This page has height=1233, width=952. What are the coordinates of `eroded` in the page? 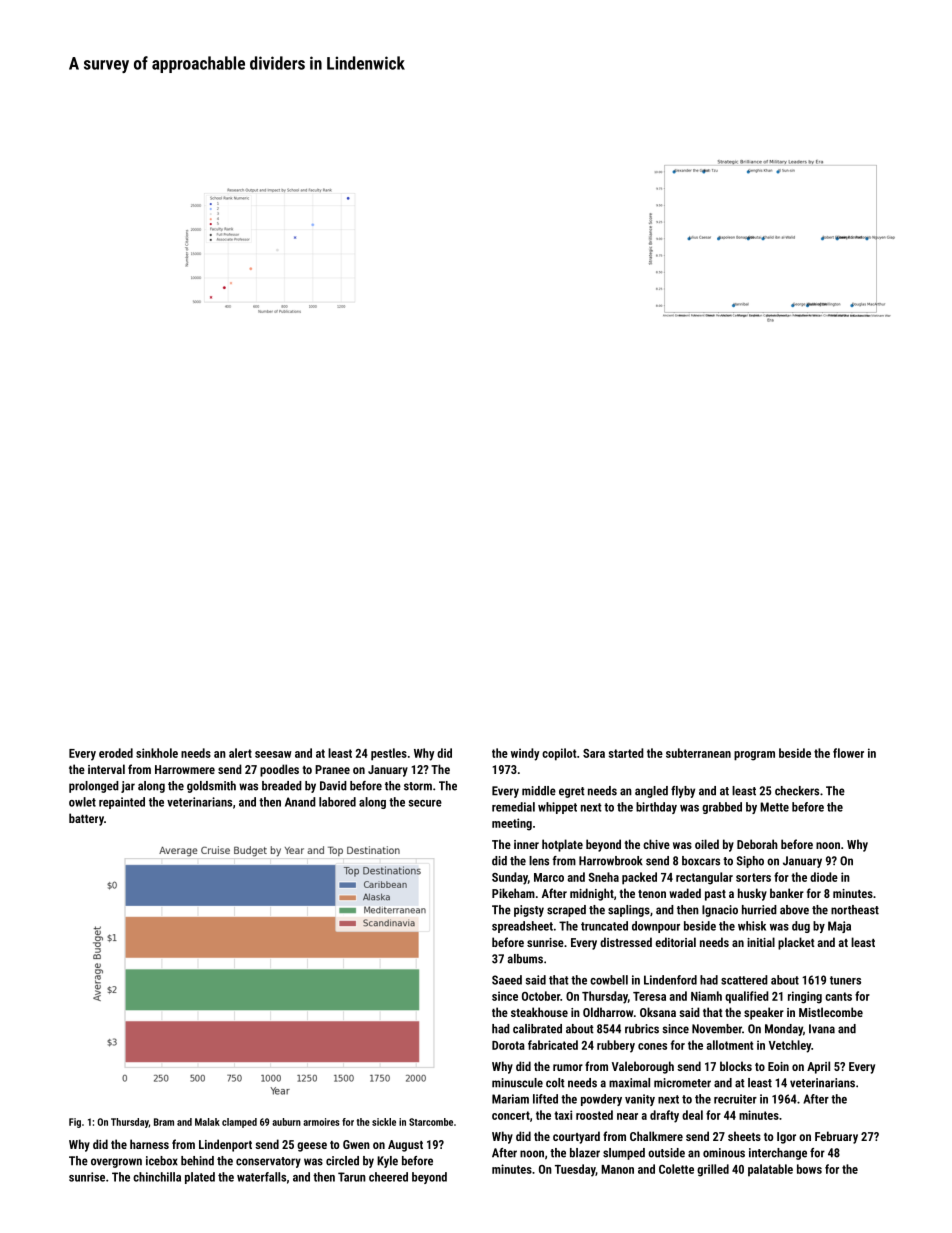 It's located at (116, 753).
